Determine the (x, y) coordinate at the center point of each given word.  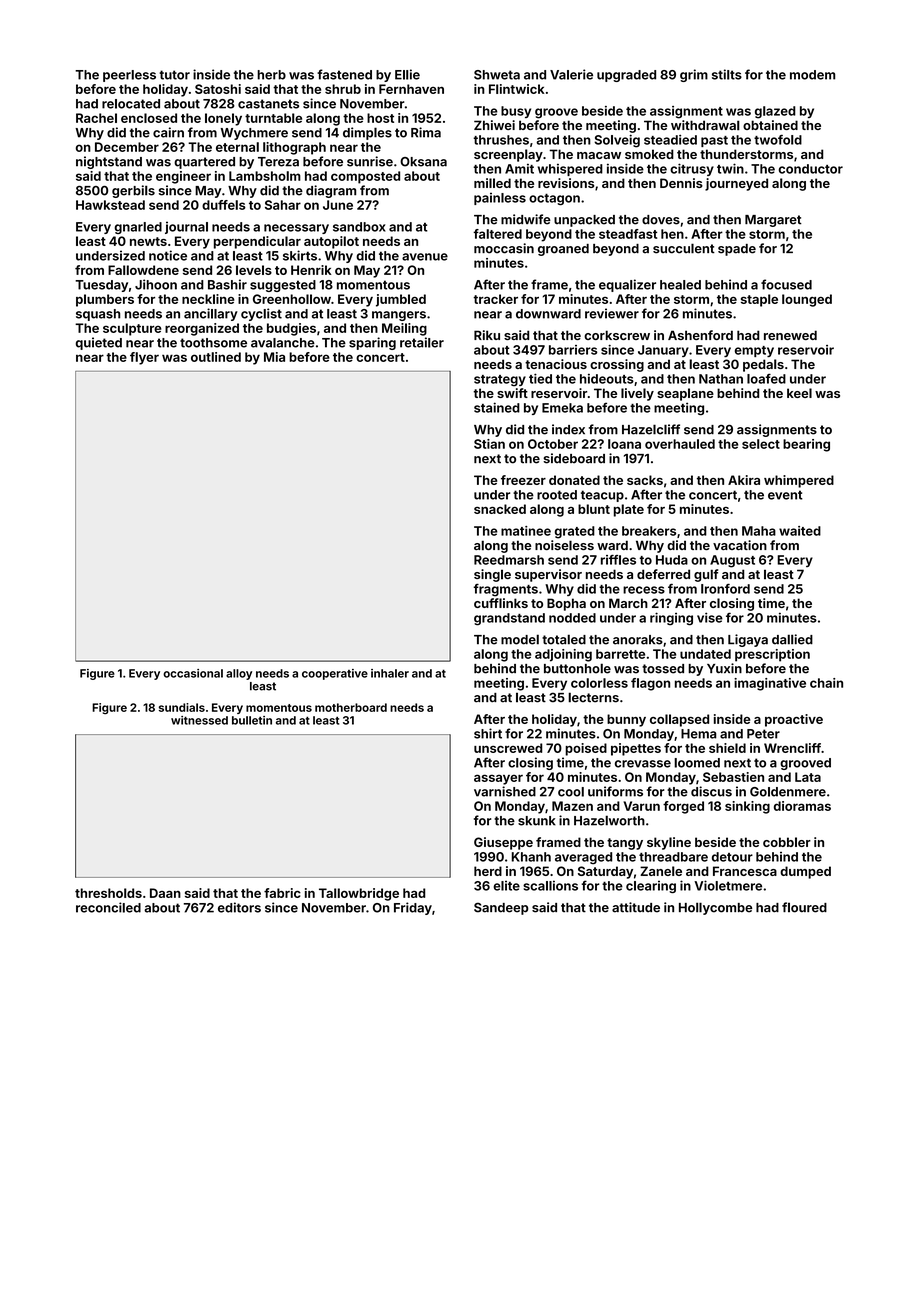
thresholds (108, 893)
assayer (498, 779)
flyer (144, 358)
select (761, 444)
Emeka (562, 408)
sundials (182, 707)
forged (683, 807)
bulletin (252, 720)
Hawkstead (110, 205)
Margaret (773, 221)
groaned (563, 250)
